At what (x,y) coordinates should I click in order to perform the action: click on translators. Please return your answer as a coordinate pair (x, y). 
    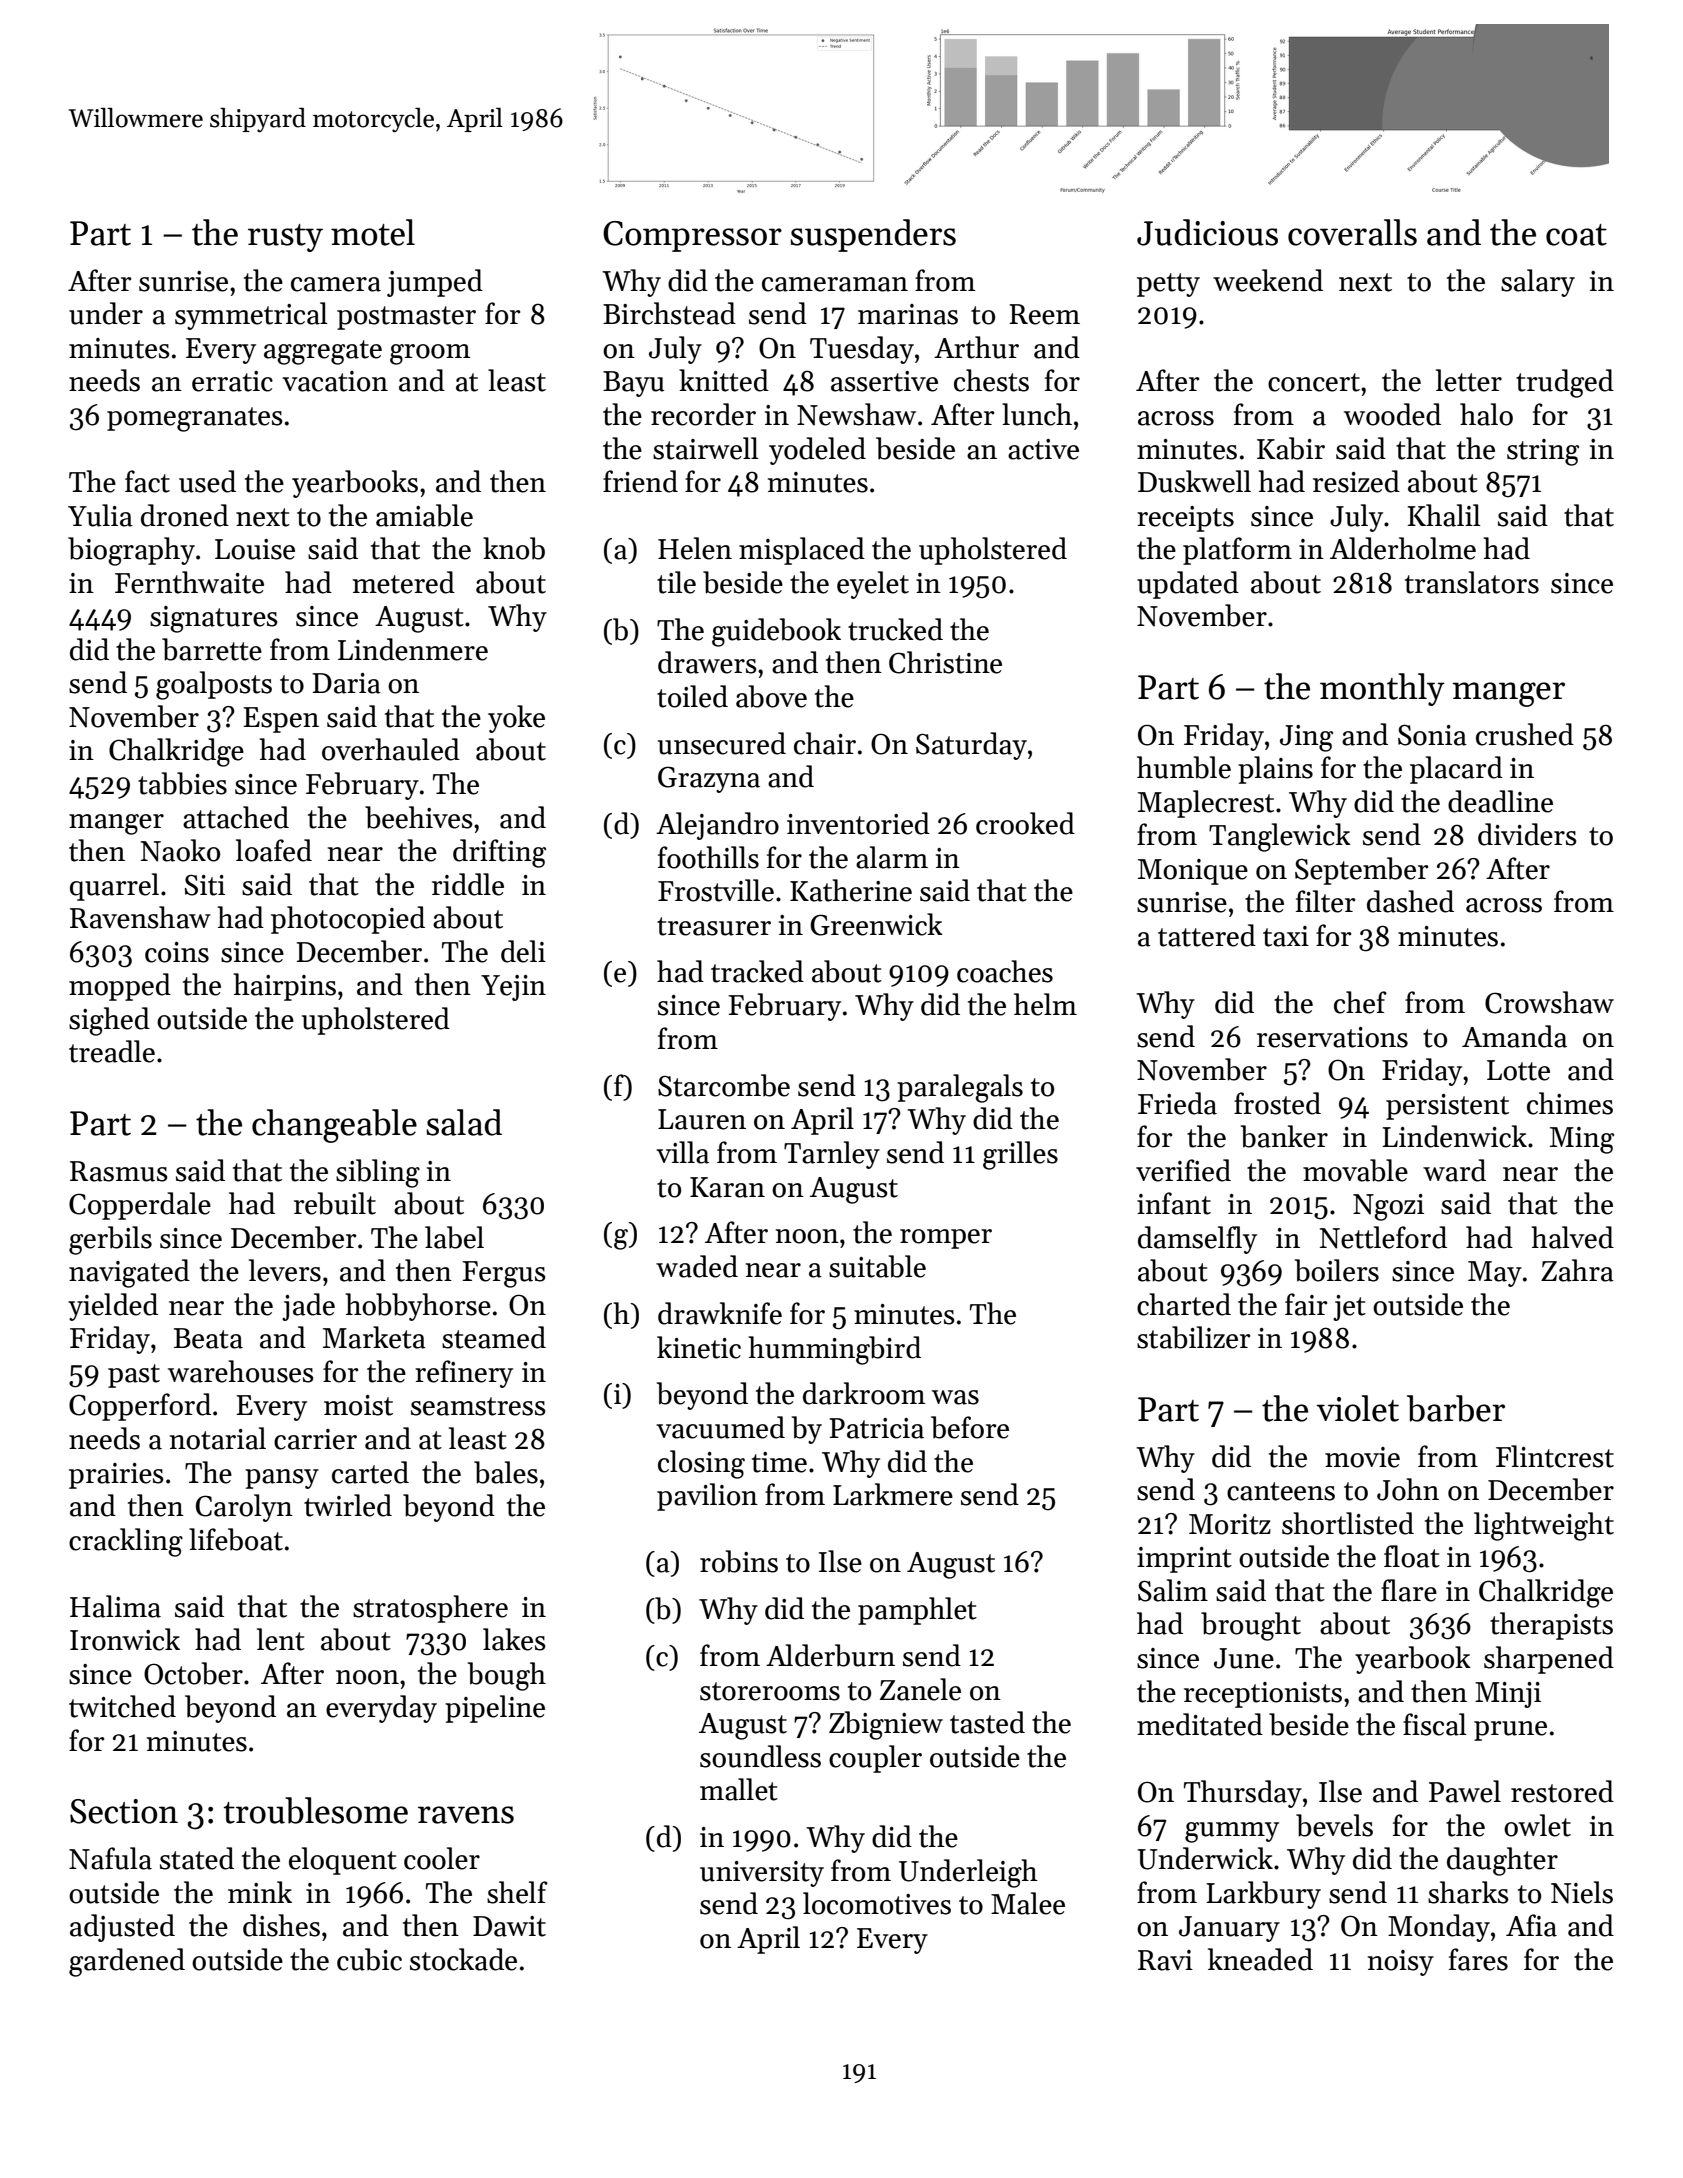
    Looking at the image, I should click on (1472, 582).
